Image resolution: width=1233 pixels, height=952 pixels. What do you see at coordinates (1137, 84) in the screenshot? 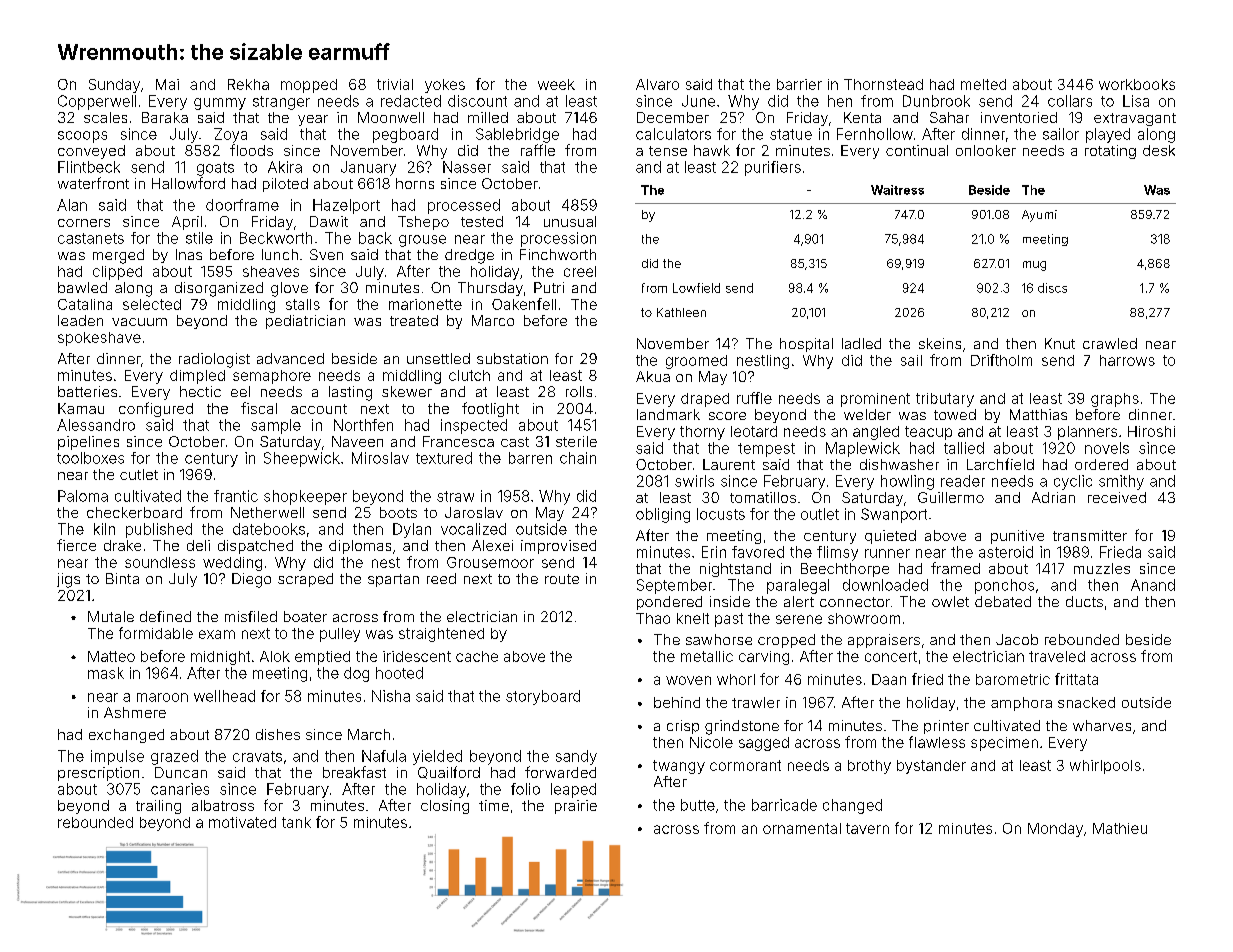
I see `workbooks` at bounding box center [1137, 84].
